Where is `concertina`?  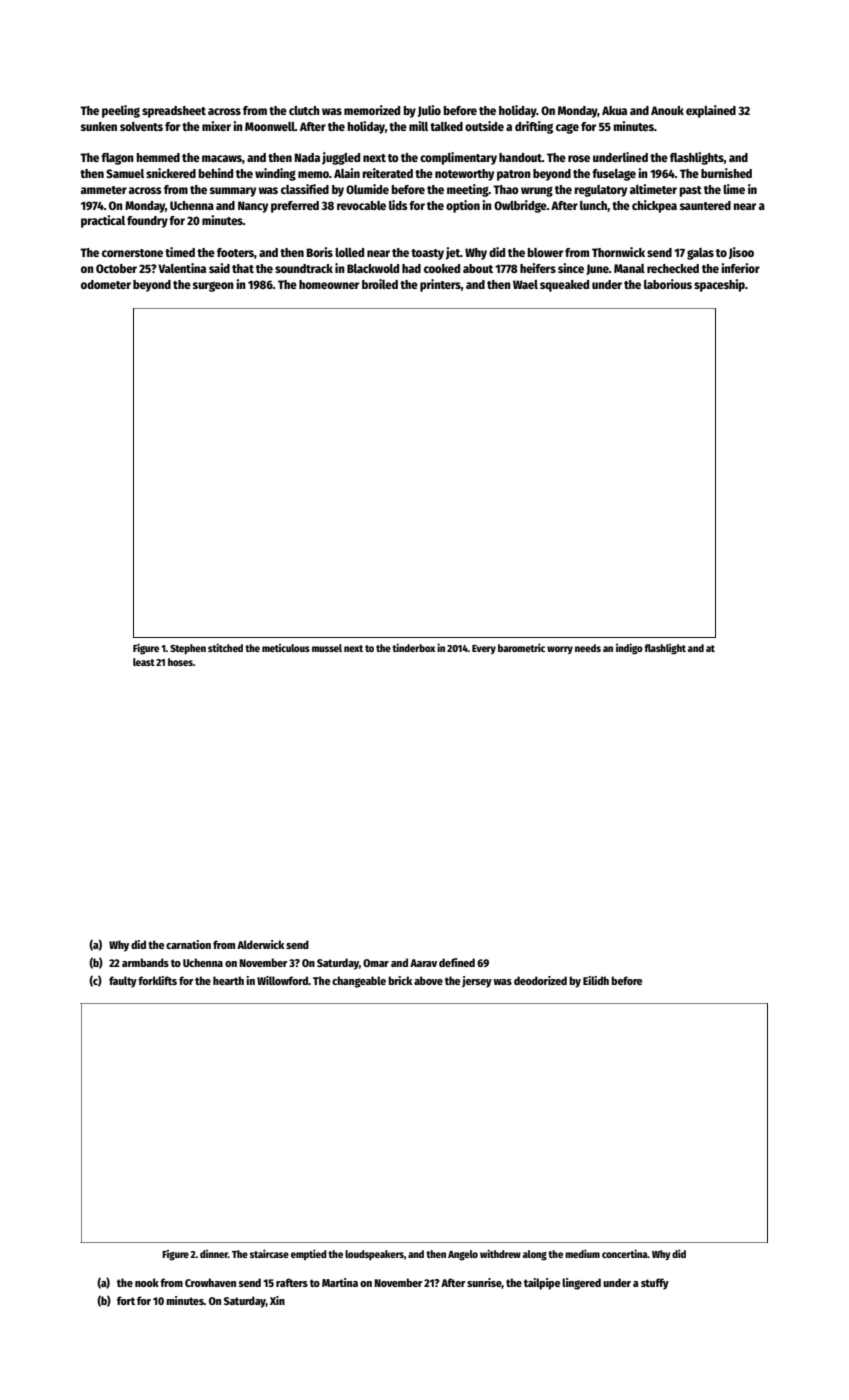
concertina is located at coordinates (625, 1253).
